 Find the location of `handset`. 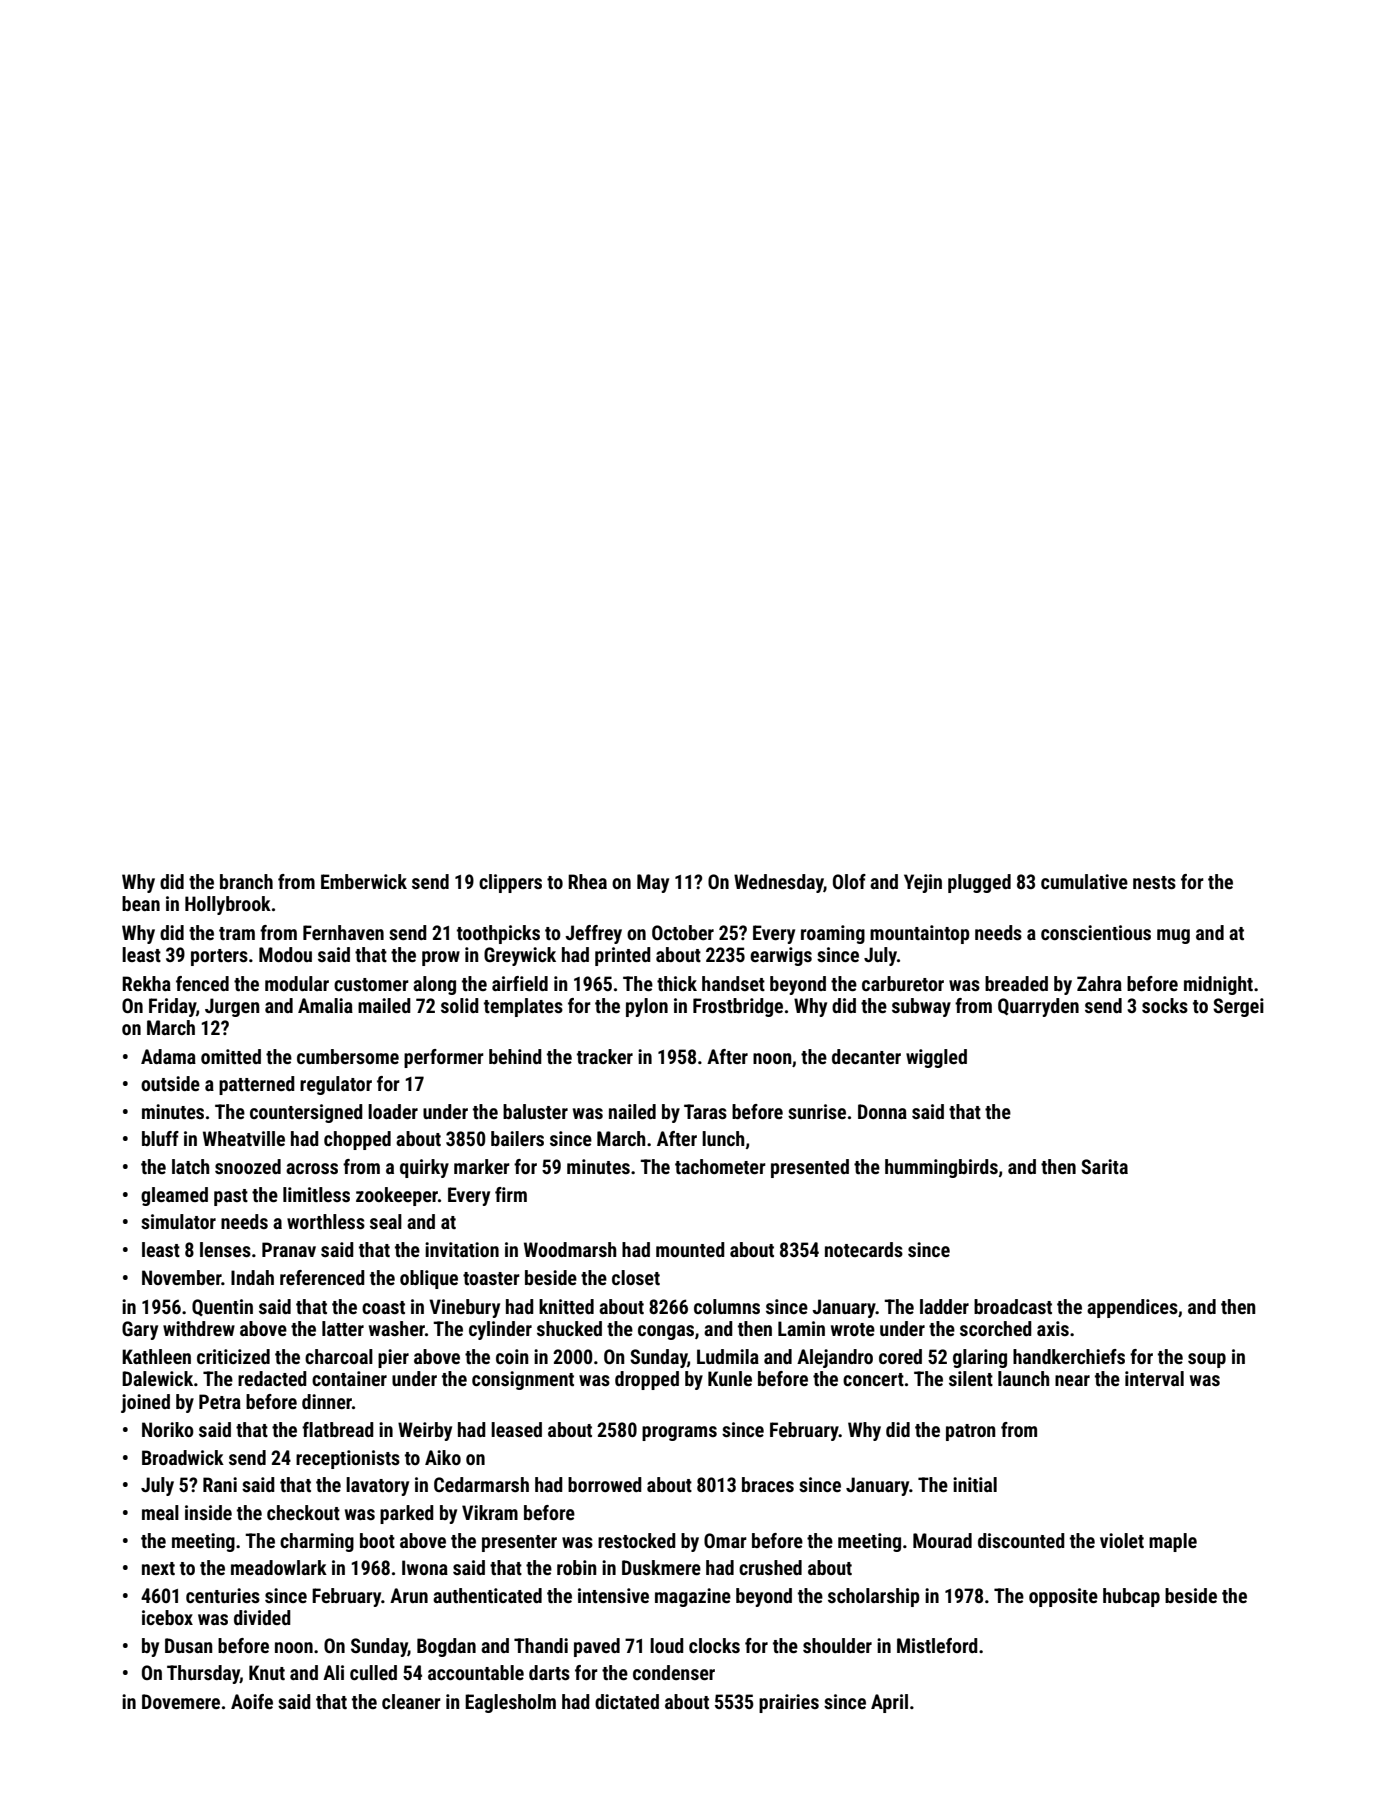

handset is located at coordinates (733, 983).
